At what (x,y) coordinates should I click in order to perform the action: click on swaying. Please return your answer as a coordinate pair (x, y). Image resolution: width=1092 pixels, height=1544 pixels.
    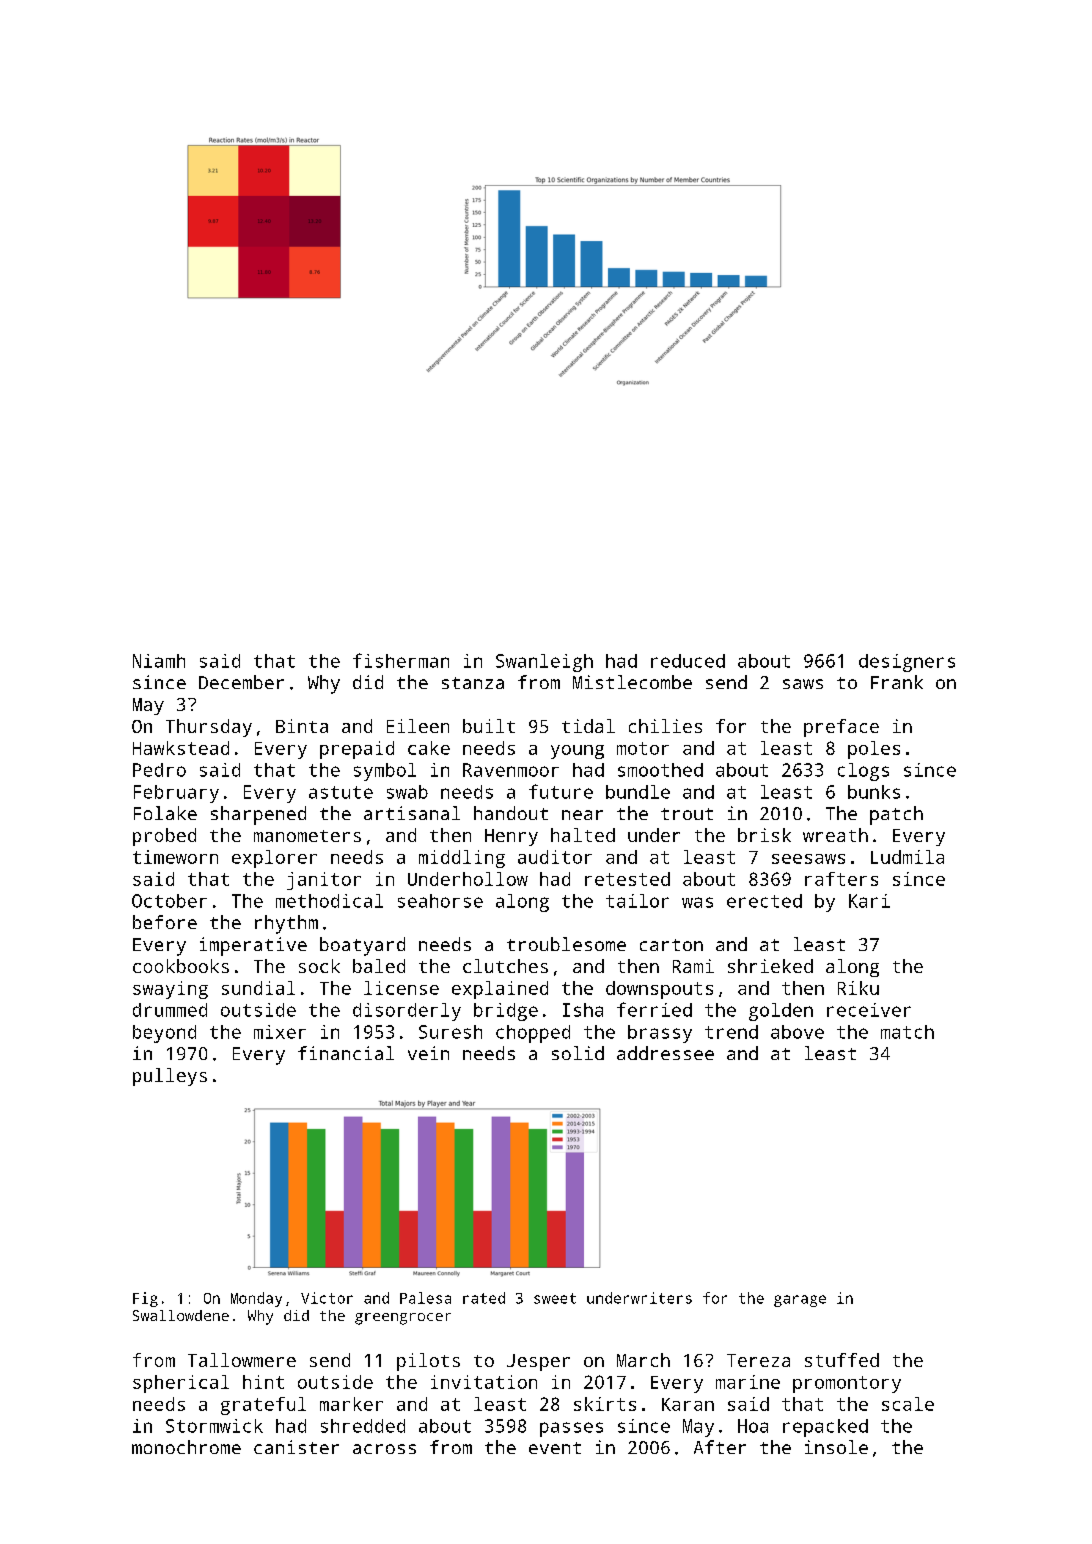
    Looking at the image, I should click on (170, 990).
